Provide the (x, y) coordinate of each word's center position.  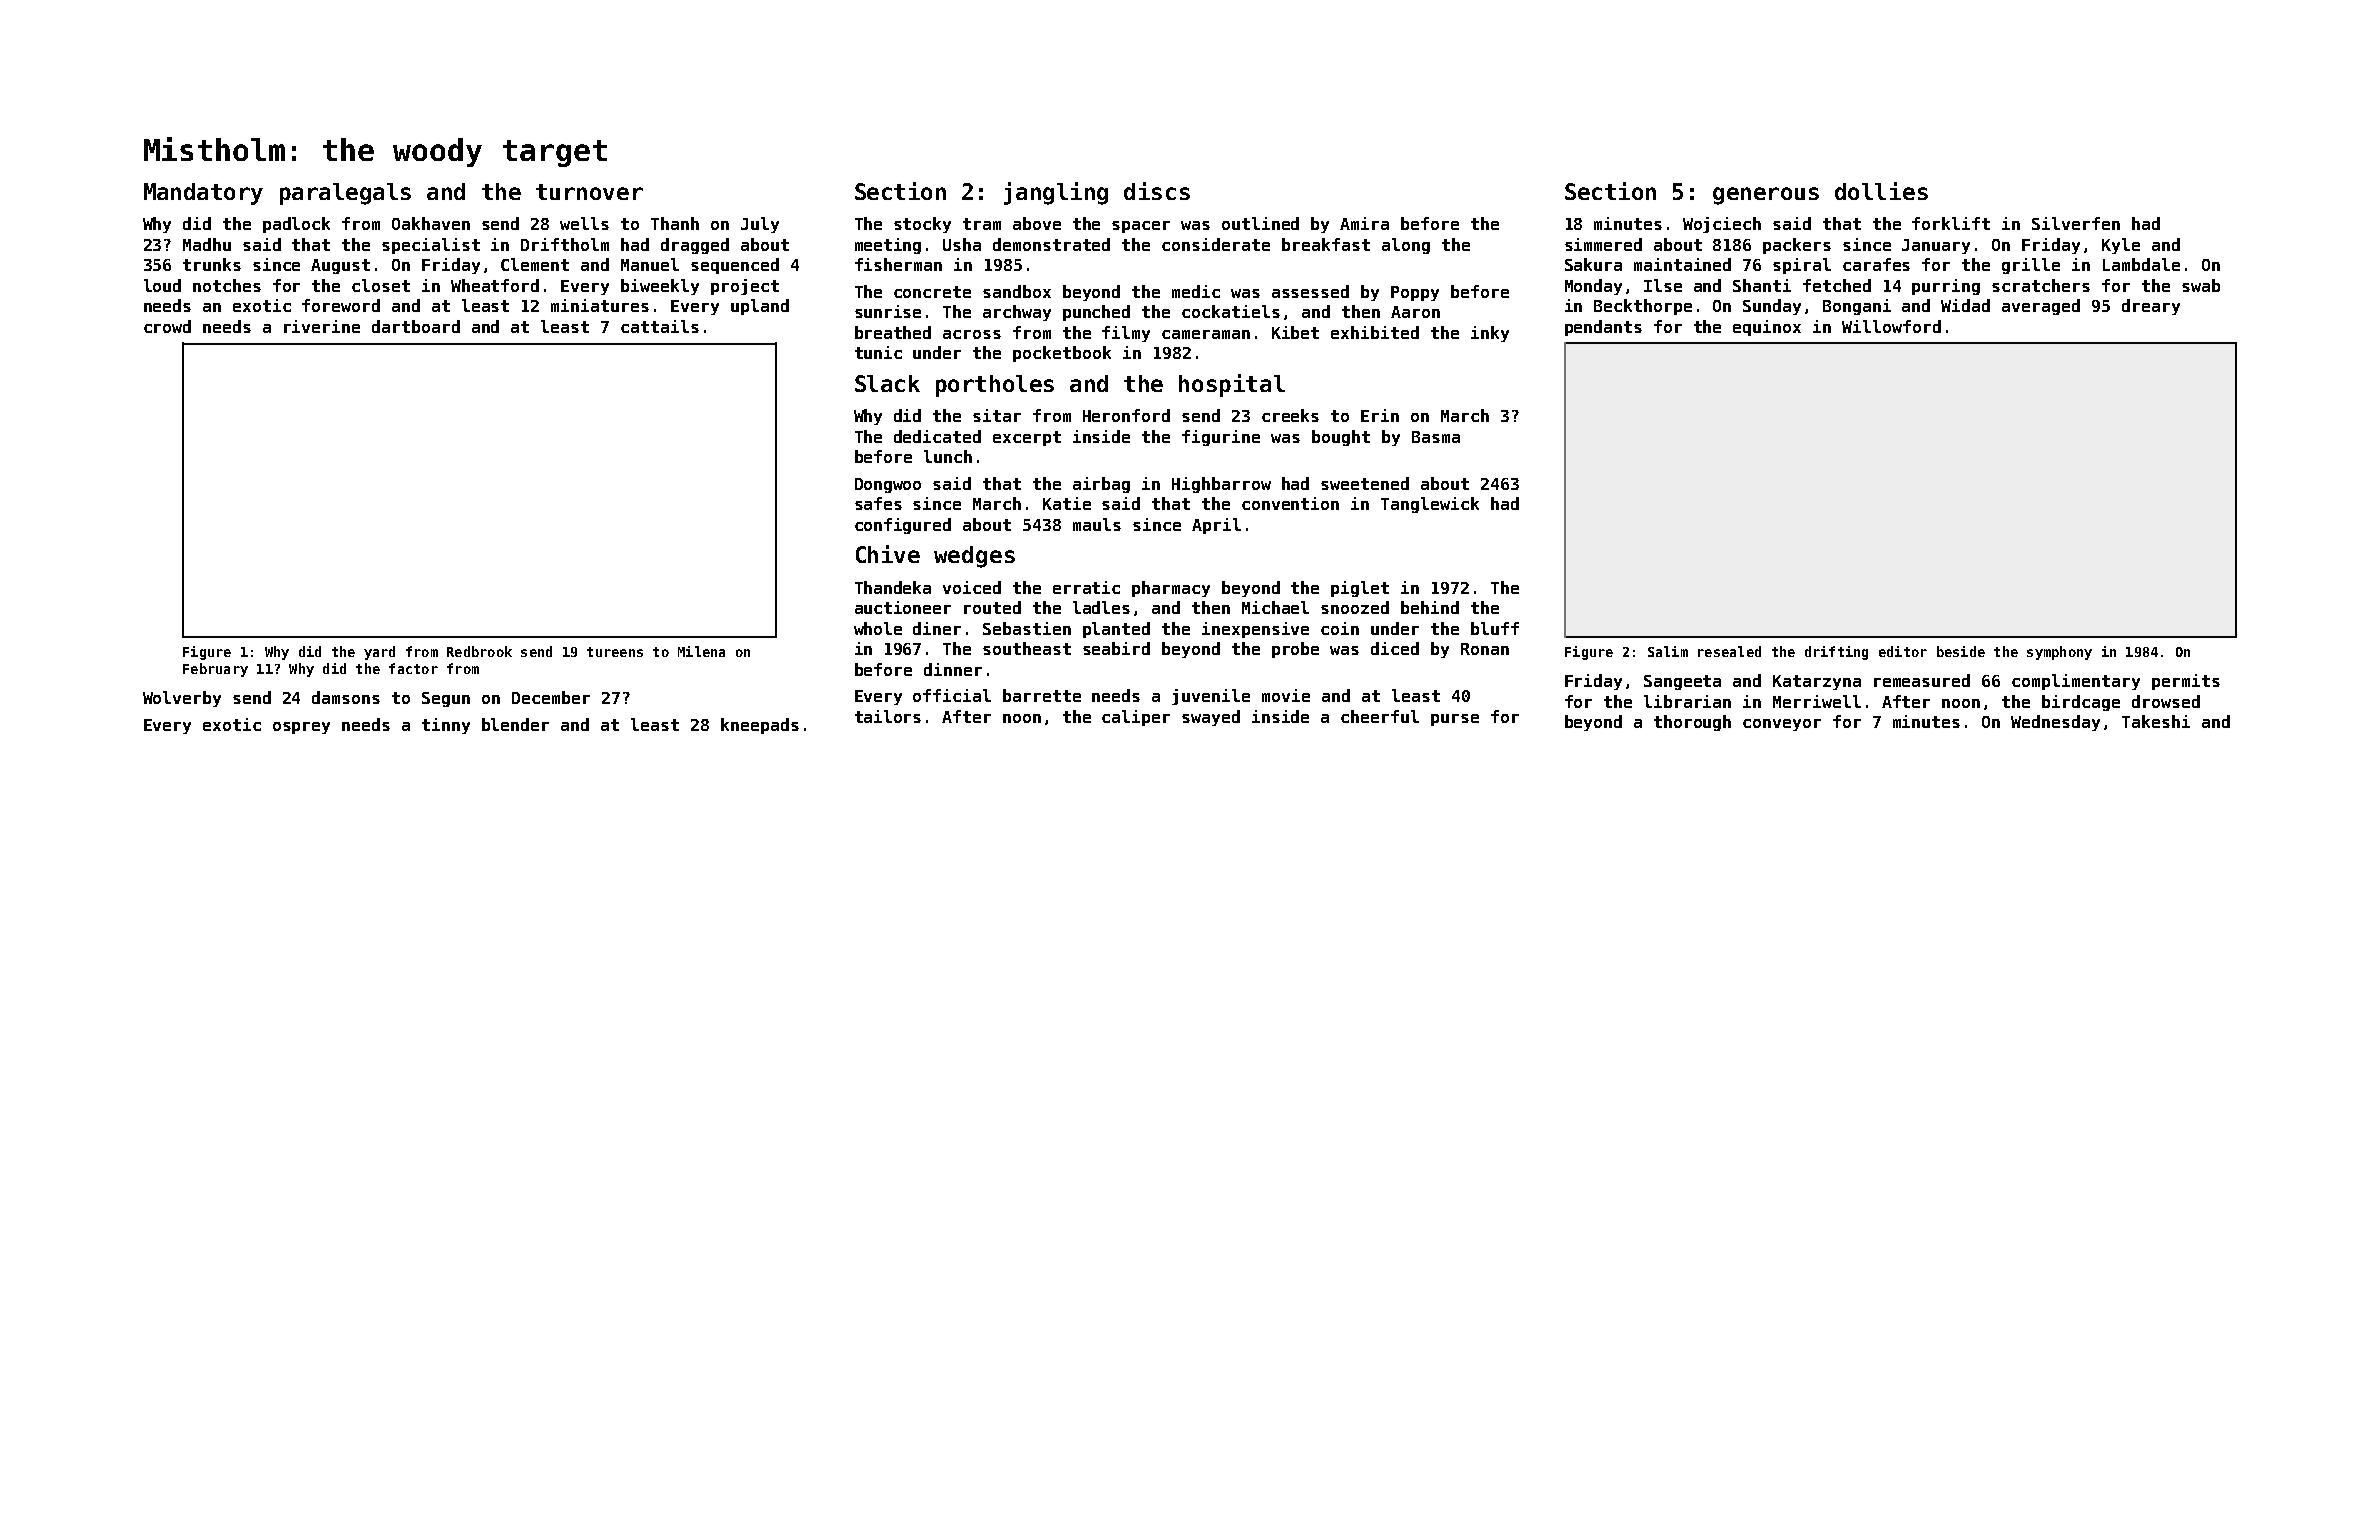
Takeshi (2156, 721)
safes (878, 503)
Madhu (207, 244)
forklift (1951, 223)
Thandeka (893, 587)
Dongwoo (888, 485)
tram (982, 224)
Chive (888, 554)
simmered (1603, 244)
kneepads (760, 726)
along (1406, 246)
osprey (301, 728)
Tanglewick (1430, 505)
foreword (341, 305)
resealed (1729, 651)
